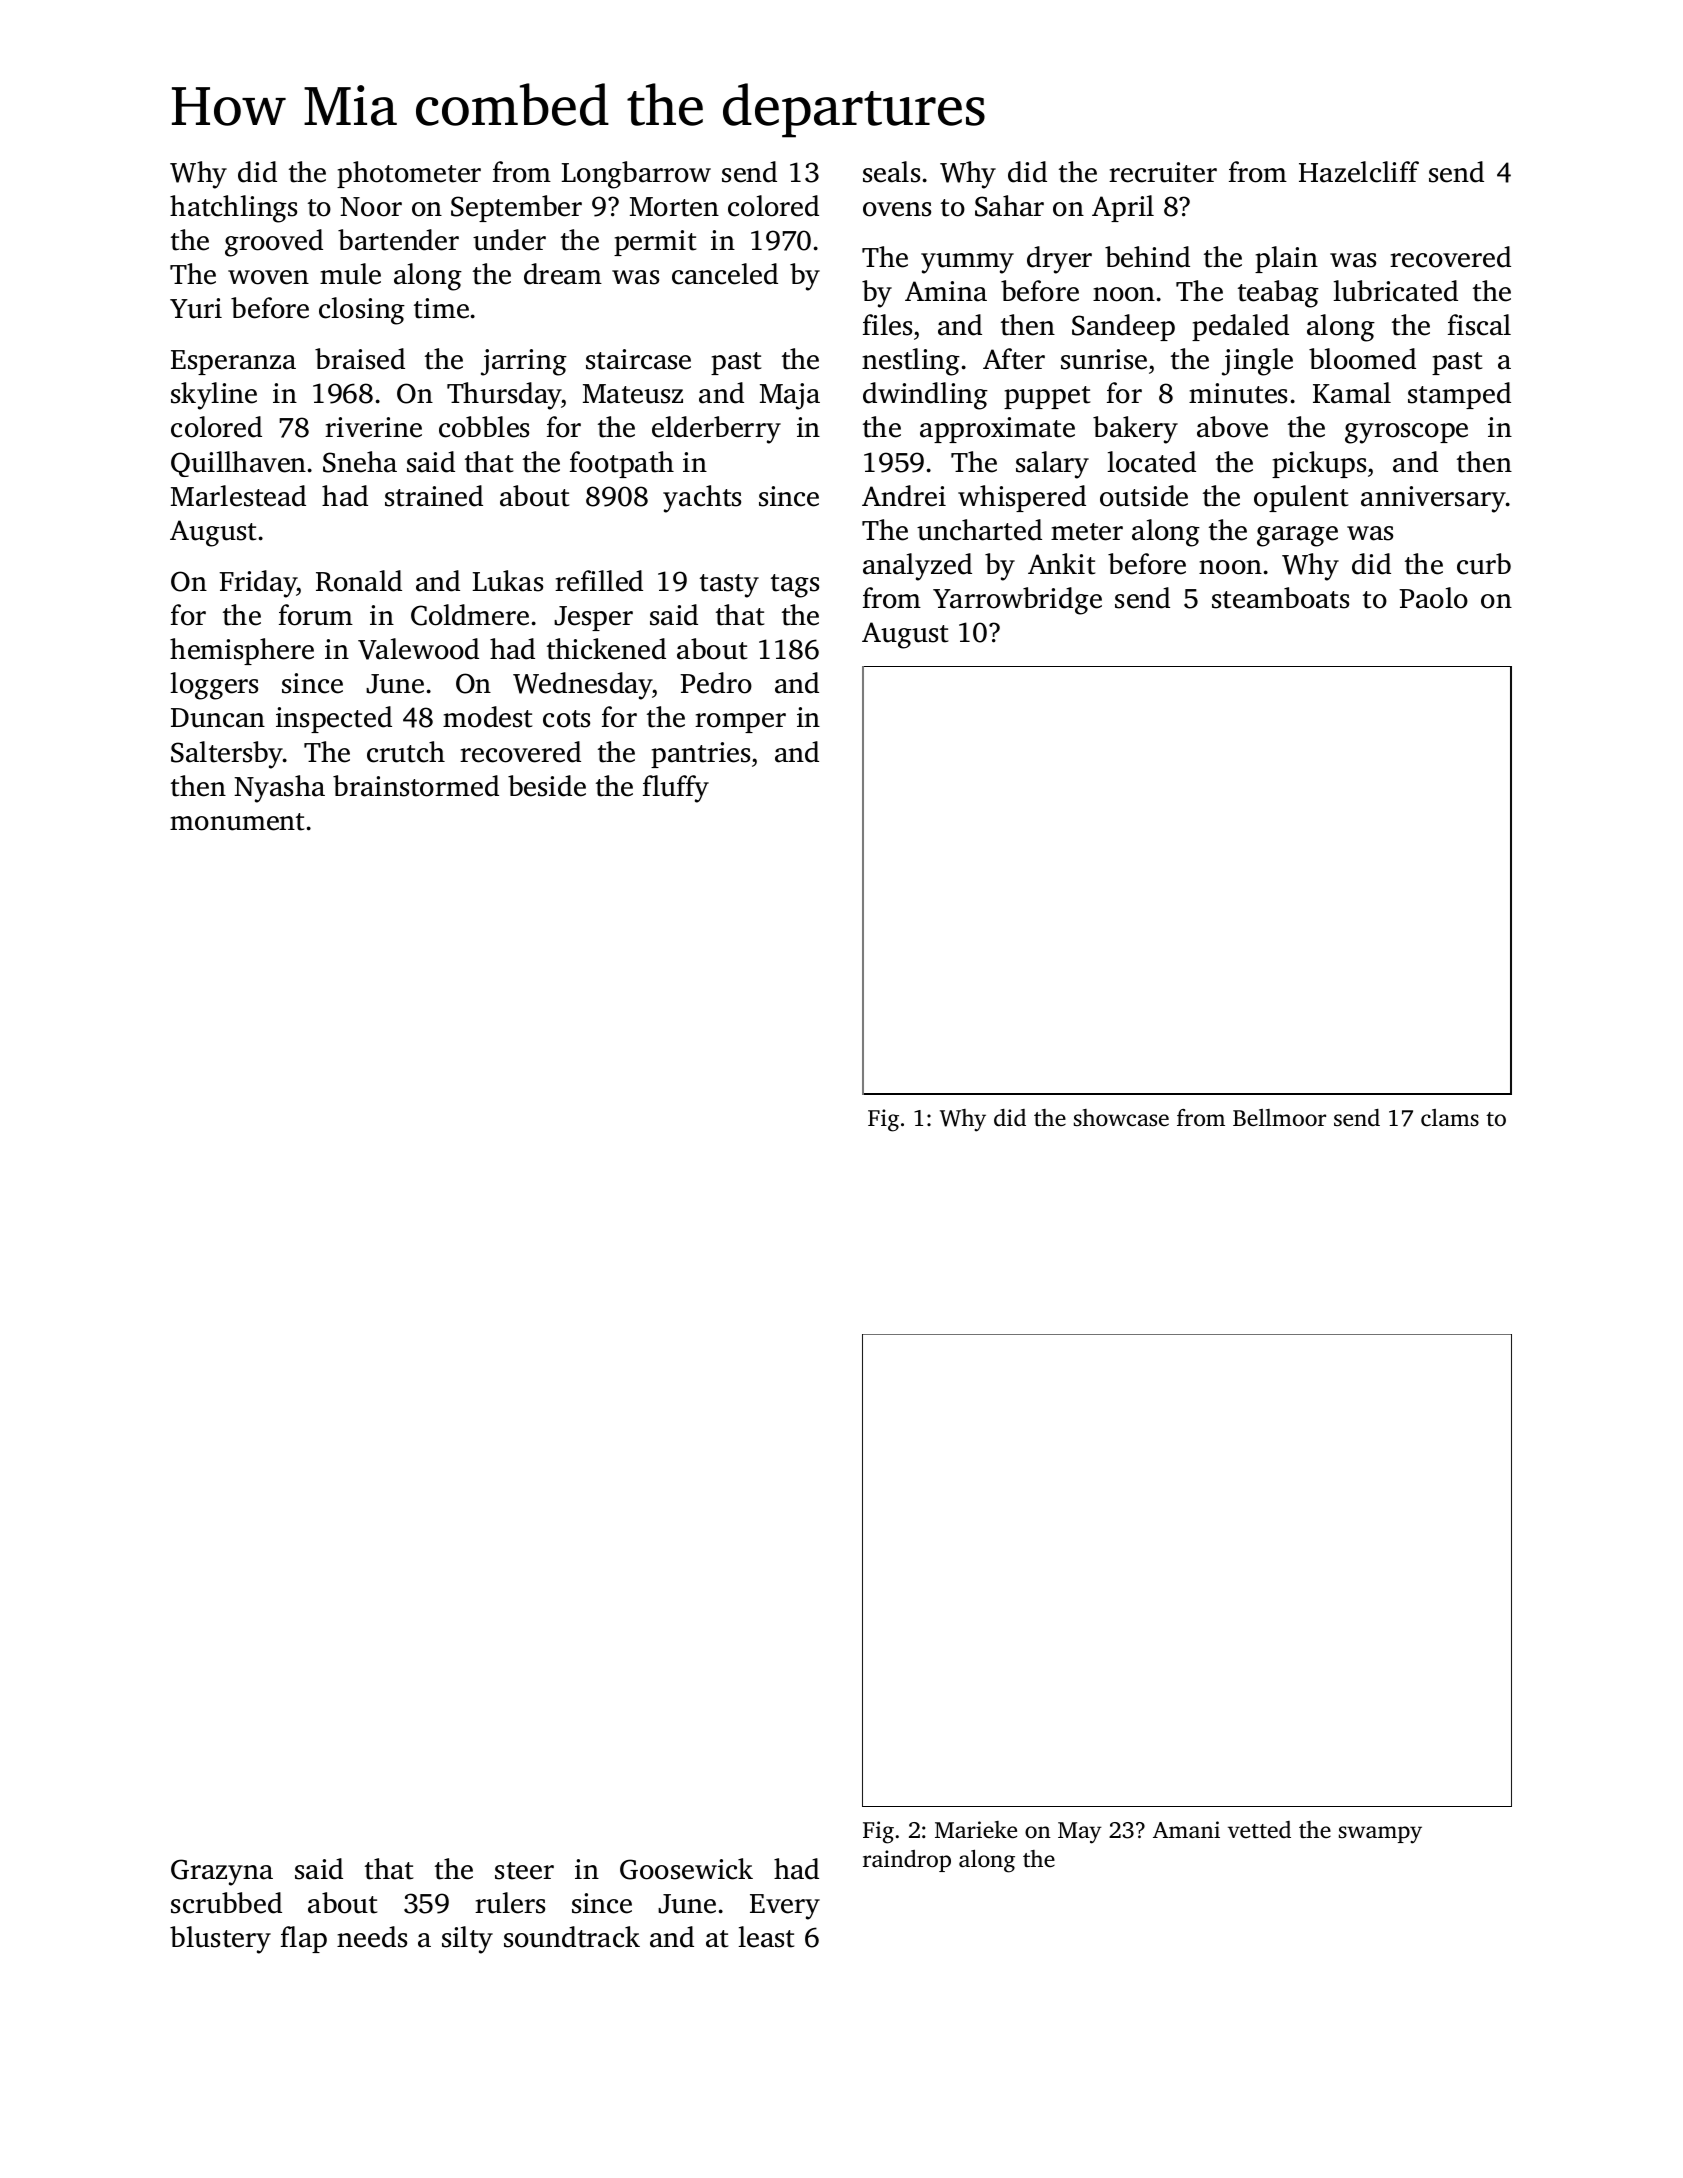 The width and height of the screenshot is (1683, 2178). Describe the element at coordinates (237, 822) in the screenshot. I see `monument` at that location.
